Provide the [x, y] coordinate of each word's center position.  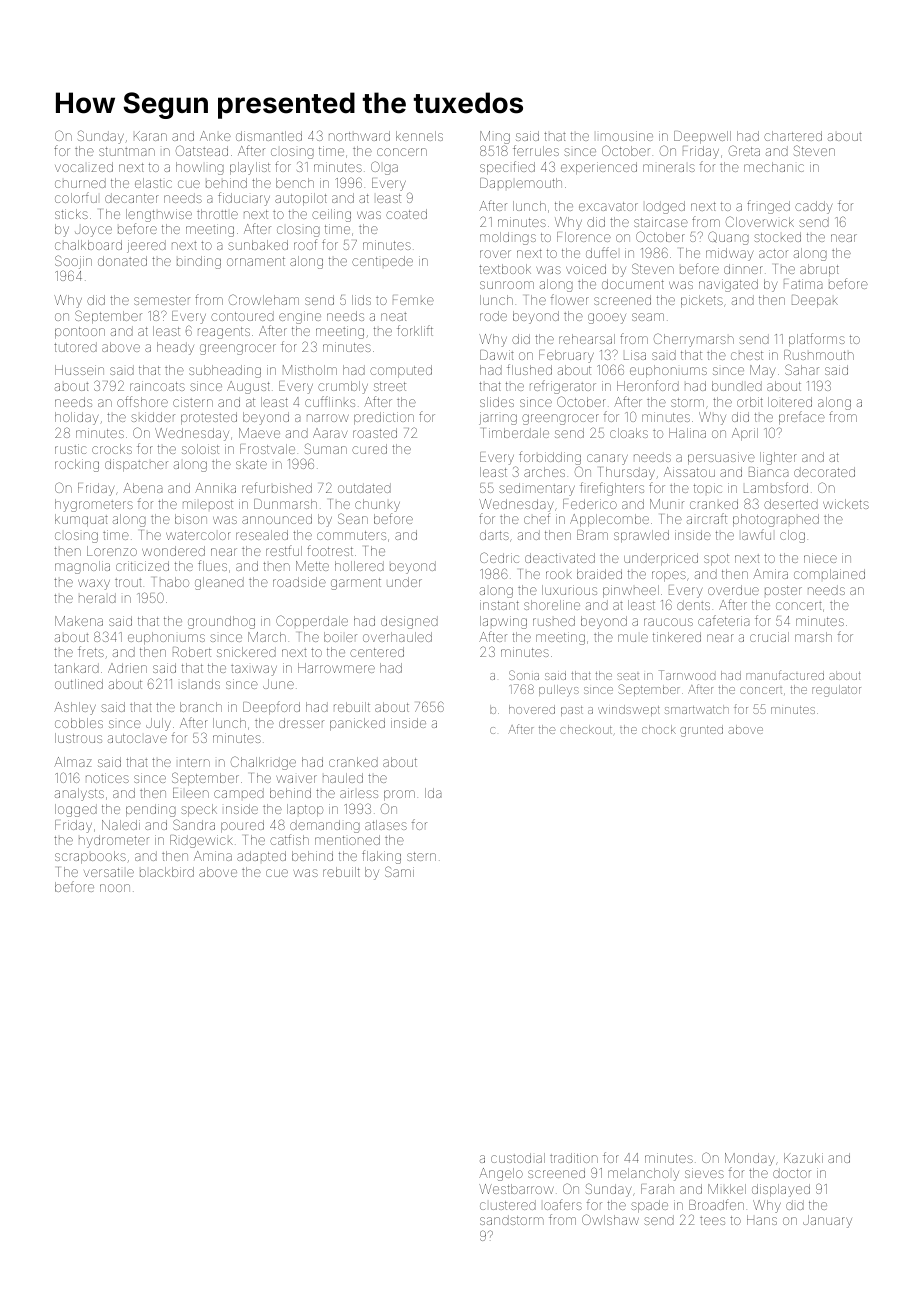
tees [712, 1220]
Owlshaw [610, 1219]
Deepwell [702, 137]
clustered [508, 1205]
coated [406, 214]
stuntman [127, 151]
